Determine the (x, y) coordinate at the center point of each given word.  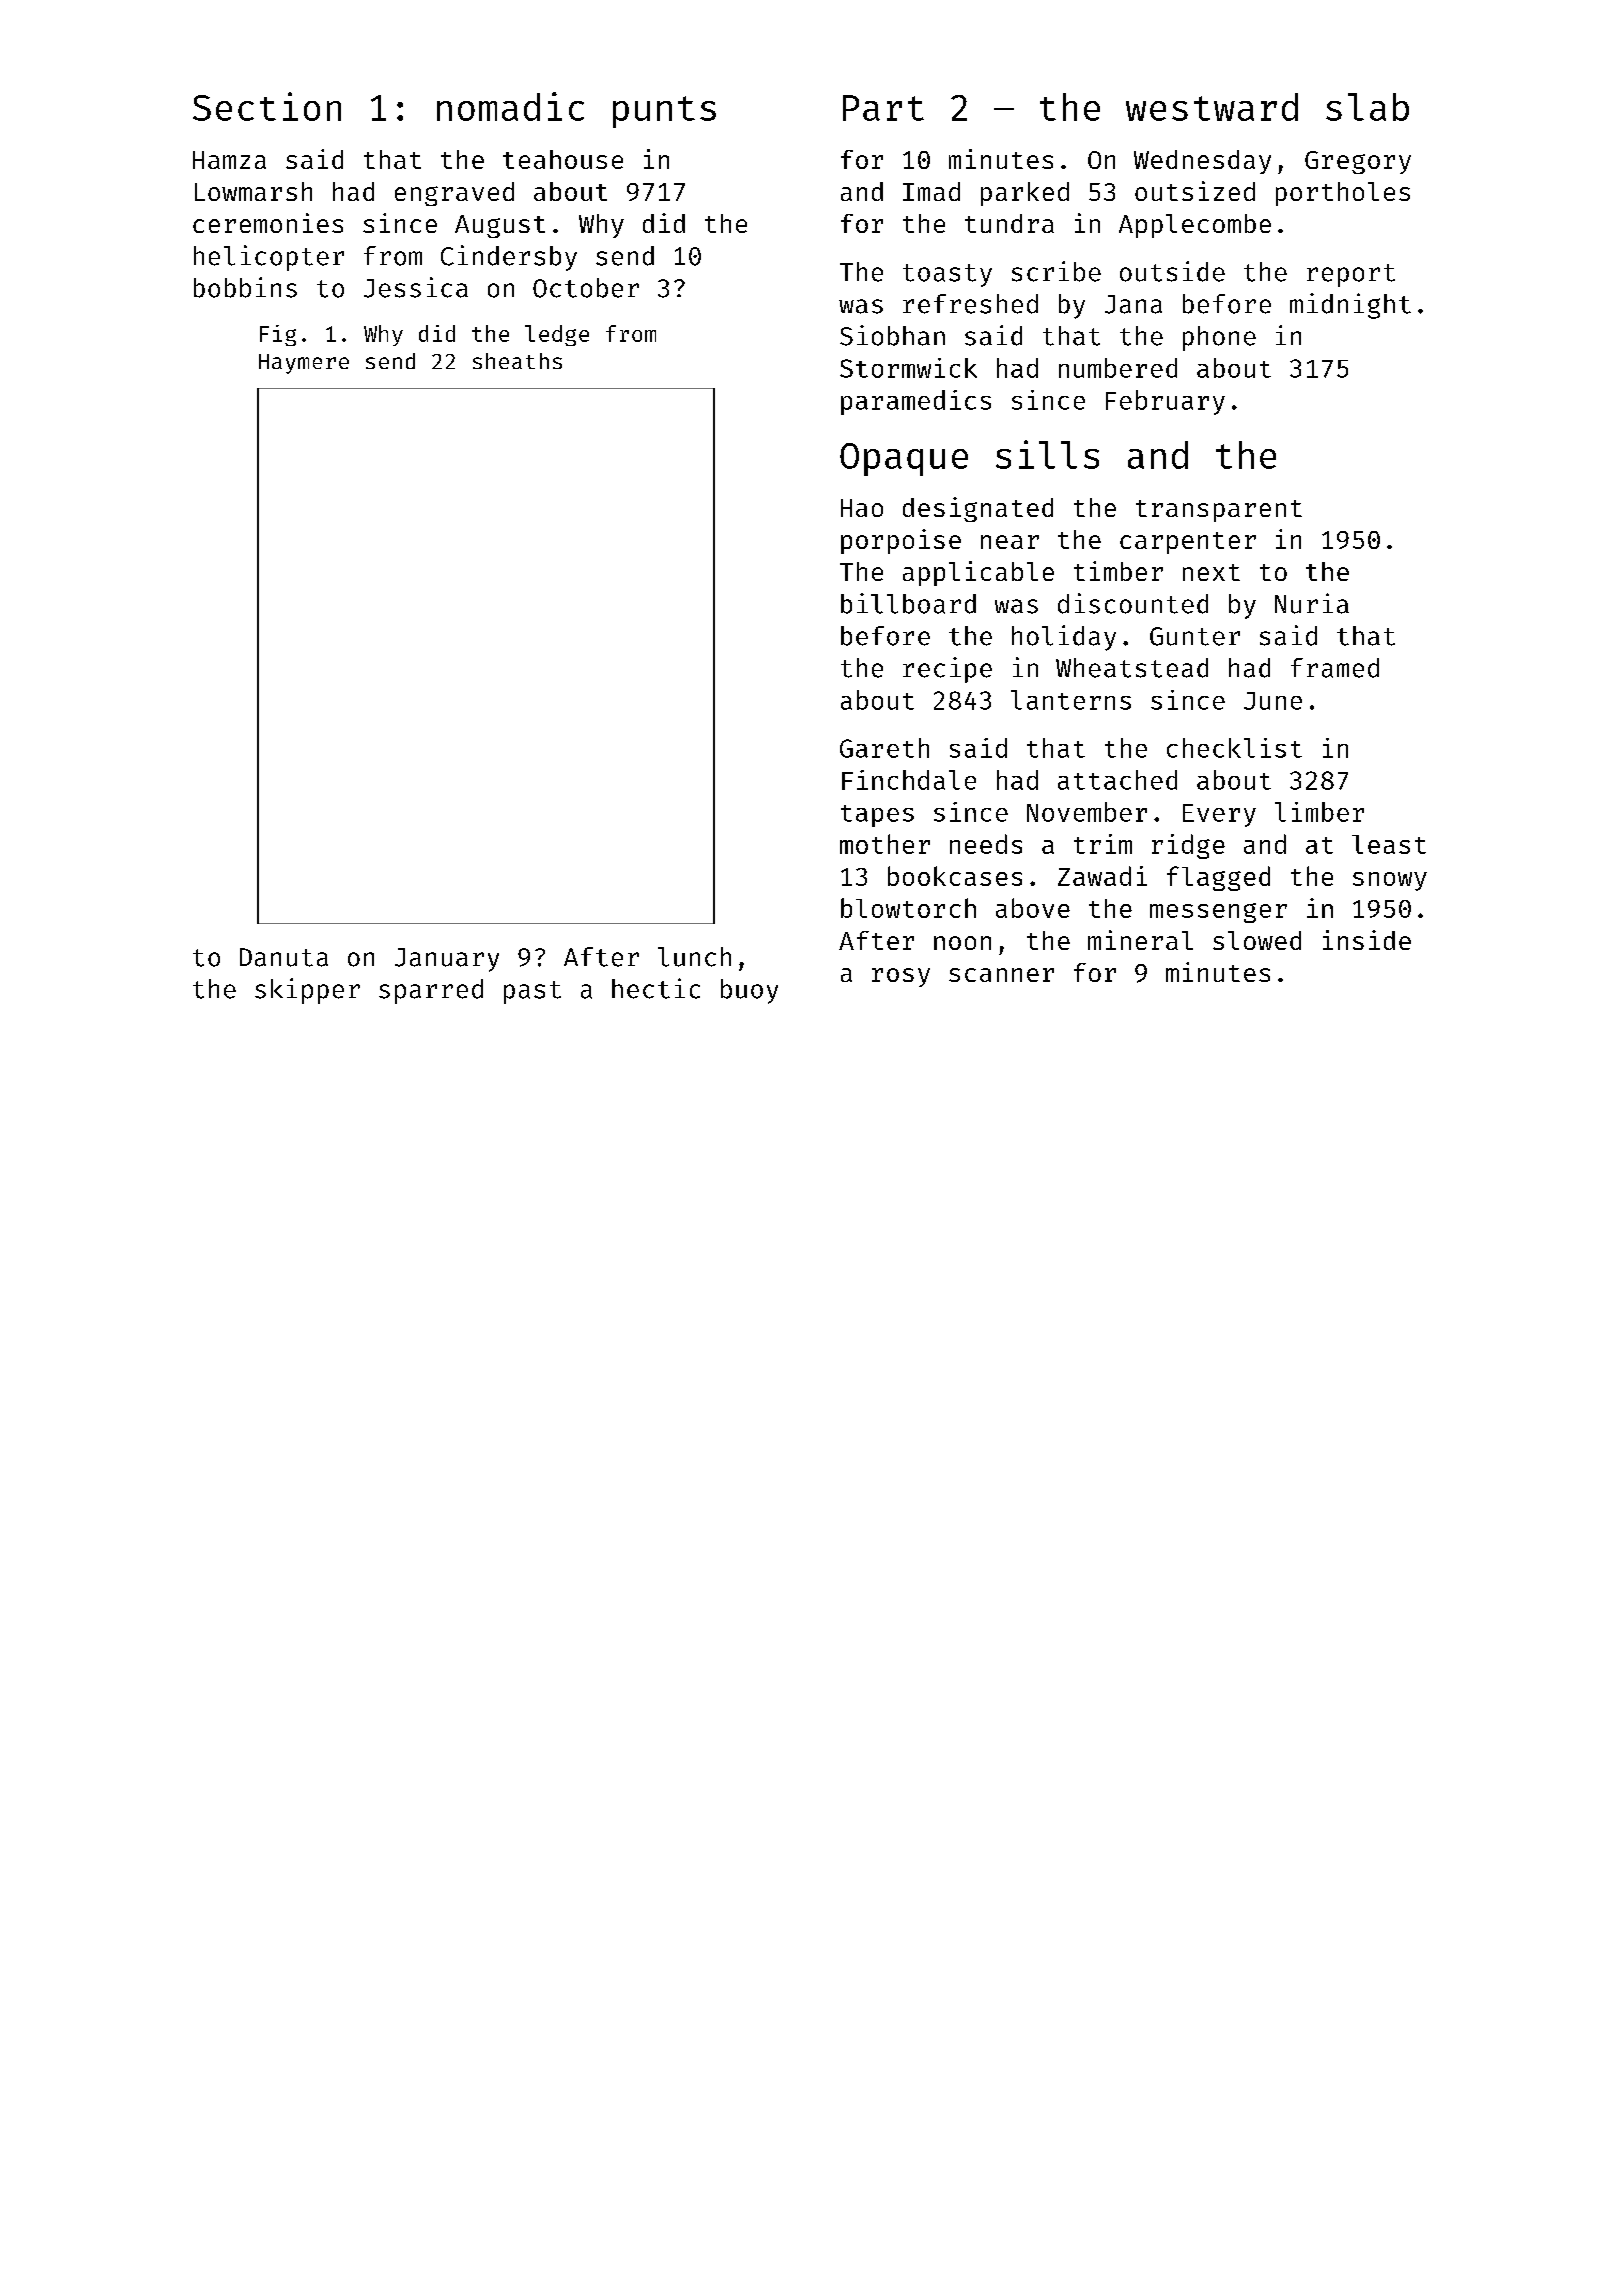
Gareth (884, 748)
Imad (931, 191)
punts (664, 112)
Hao (862, 508)
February (1165, 402)
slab (1367, 107)
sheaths (517, 361)
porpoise (901, 541)
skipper (307, 991)
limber (1319, 812)
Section (267, 106)
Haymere (304, 364)
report (1351, 275)
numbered (1118, 368)
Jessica (416, 287)
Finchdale (909, 780)
